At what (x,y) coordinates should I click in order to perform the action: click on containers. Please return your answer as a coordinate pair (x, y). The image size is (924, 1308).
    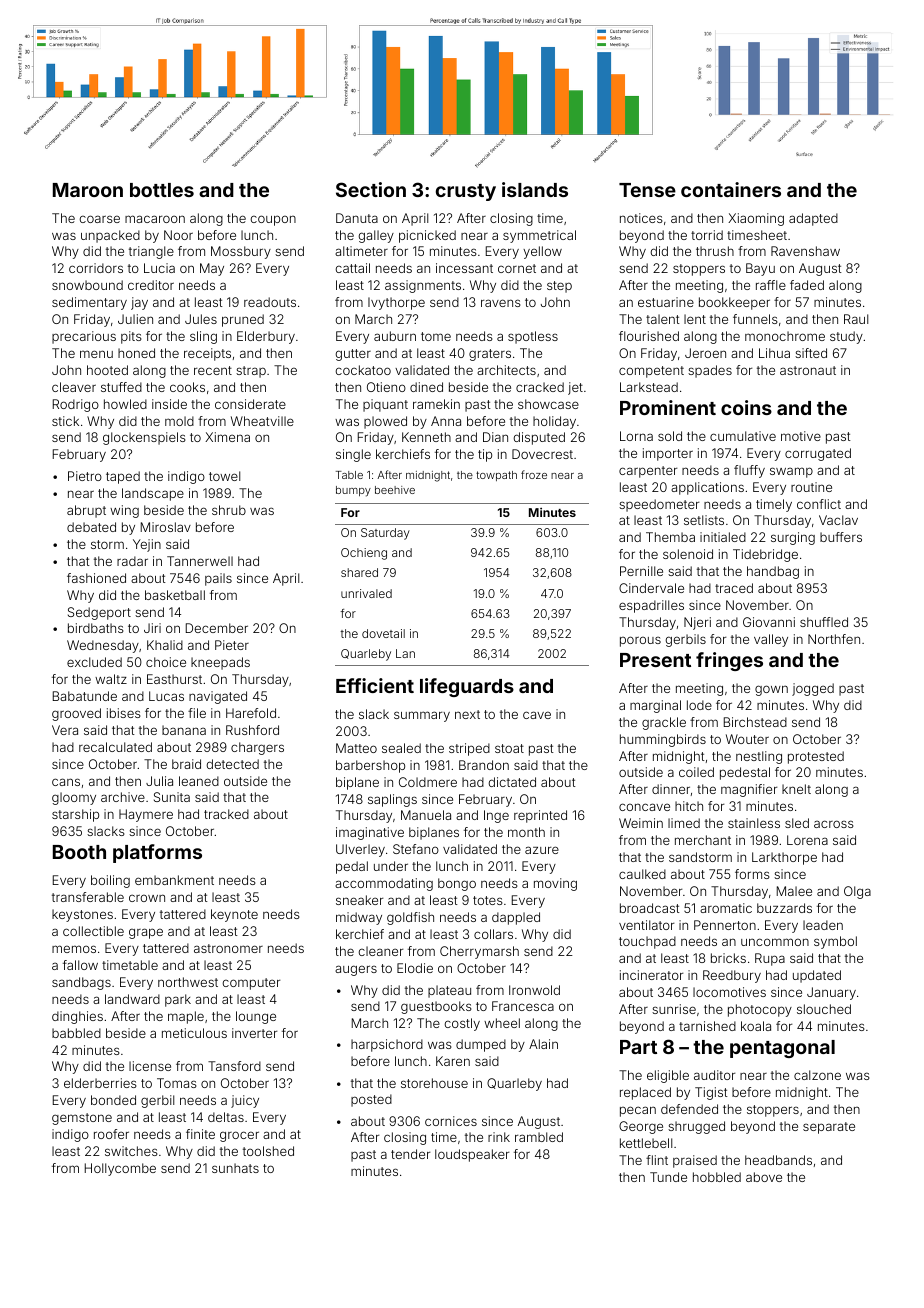
    Looking at the image, I should click on (731, 189).
